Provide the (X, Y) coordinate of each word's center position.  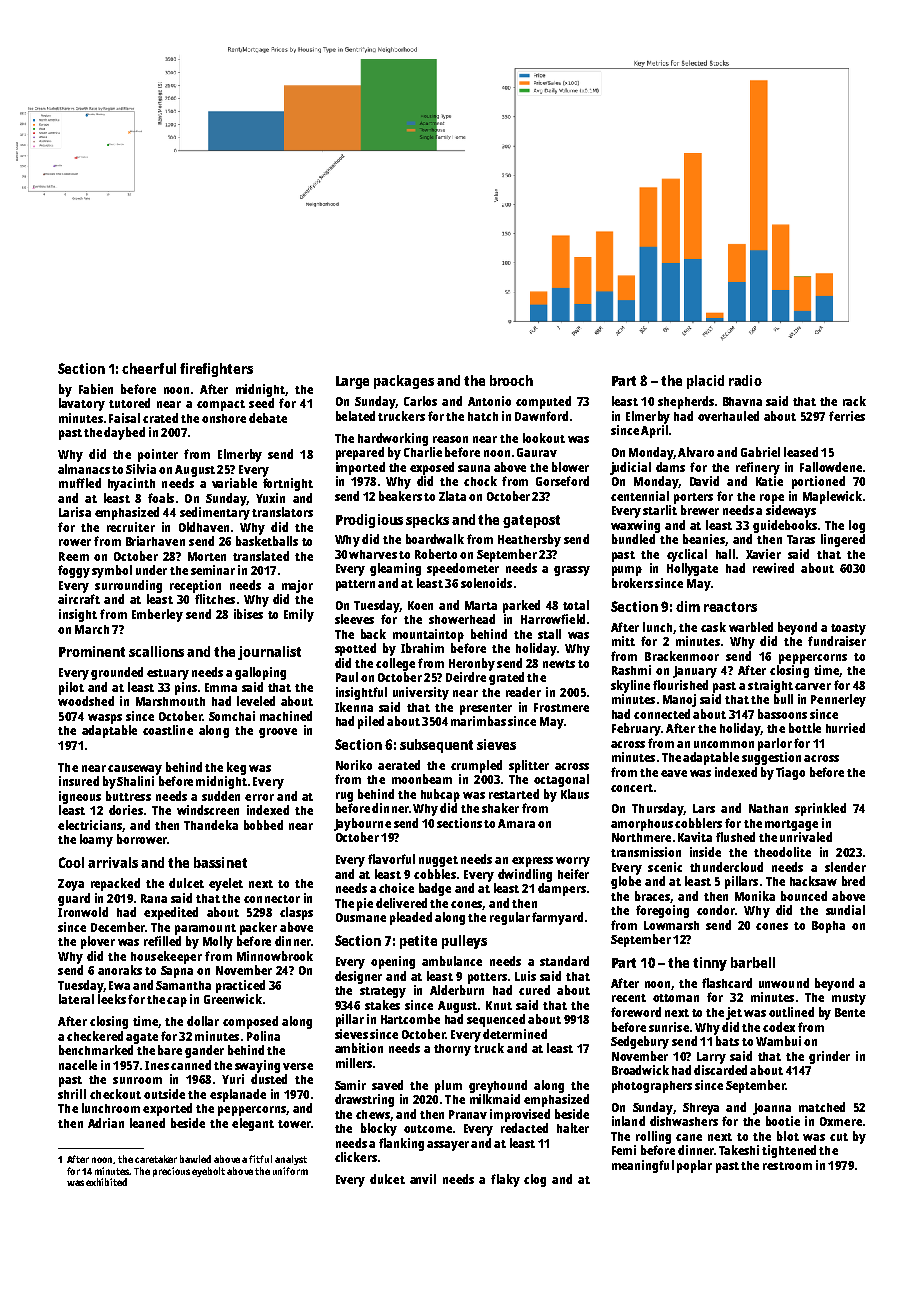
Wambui (778, 1041)
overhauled (728, 416)
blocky (379, 1129)
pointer (158, 455)
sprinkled (820, 809)
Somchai (232, 716)
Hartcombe (410, 1019)
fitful (260, 1159)
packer (258, 928)
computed (543, 402)
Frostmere (561, 707)
